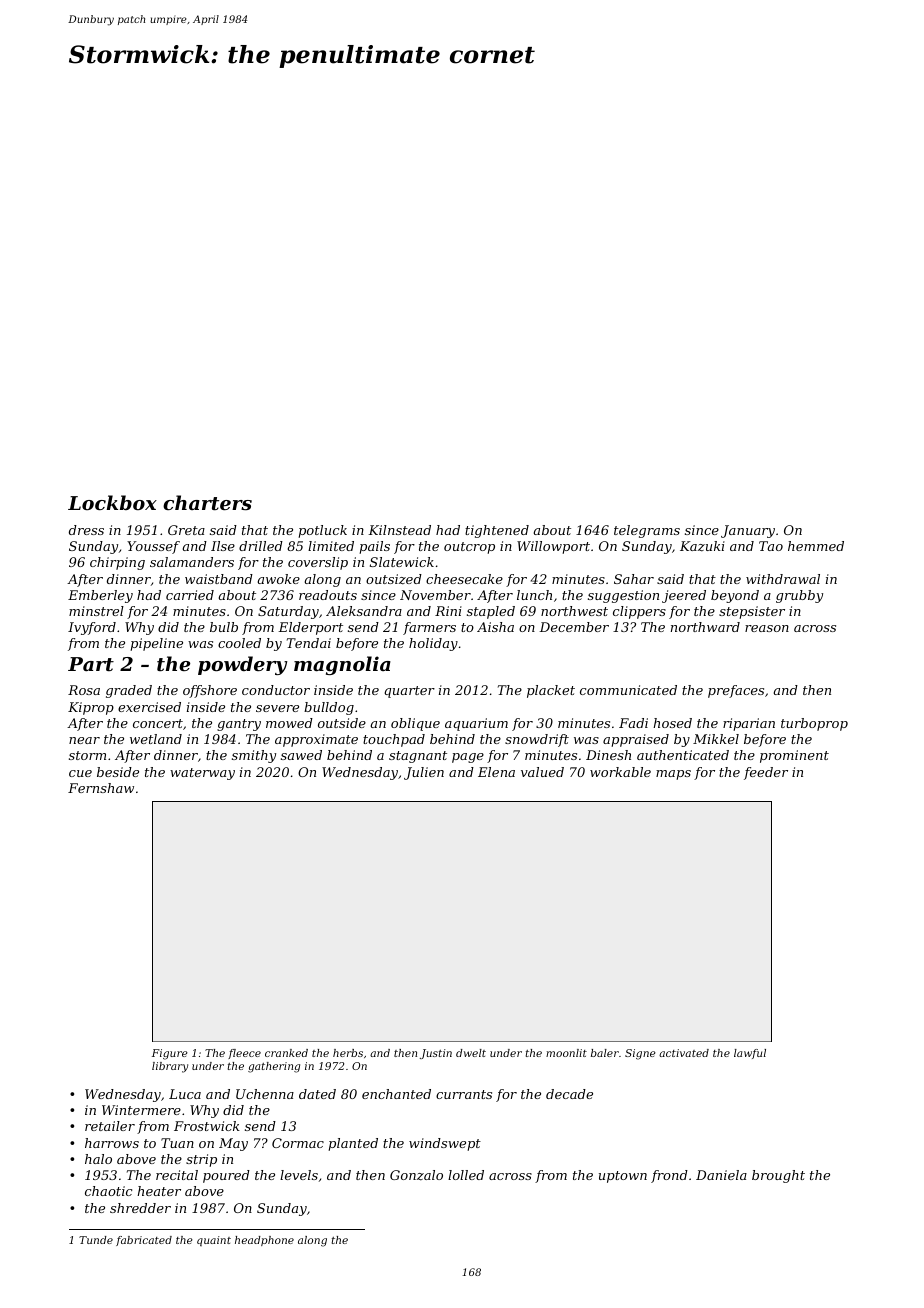 This document has height=1308, width=924. What do you see at coordinates (799, 596) in the document?
I see `grubby` at bounding box center [799, 596].
